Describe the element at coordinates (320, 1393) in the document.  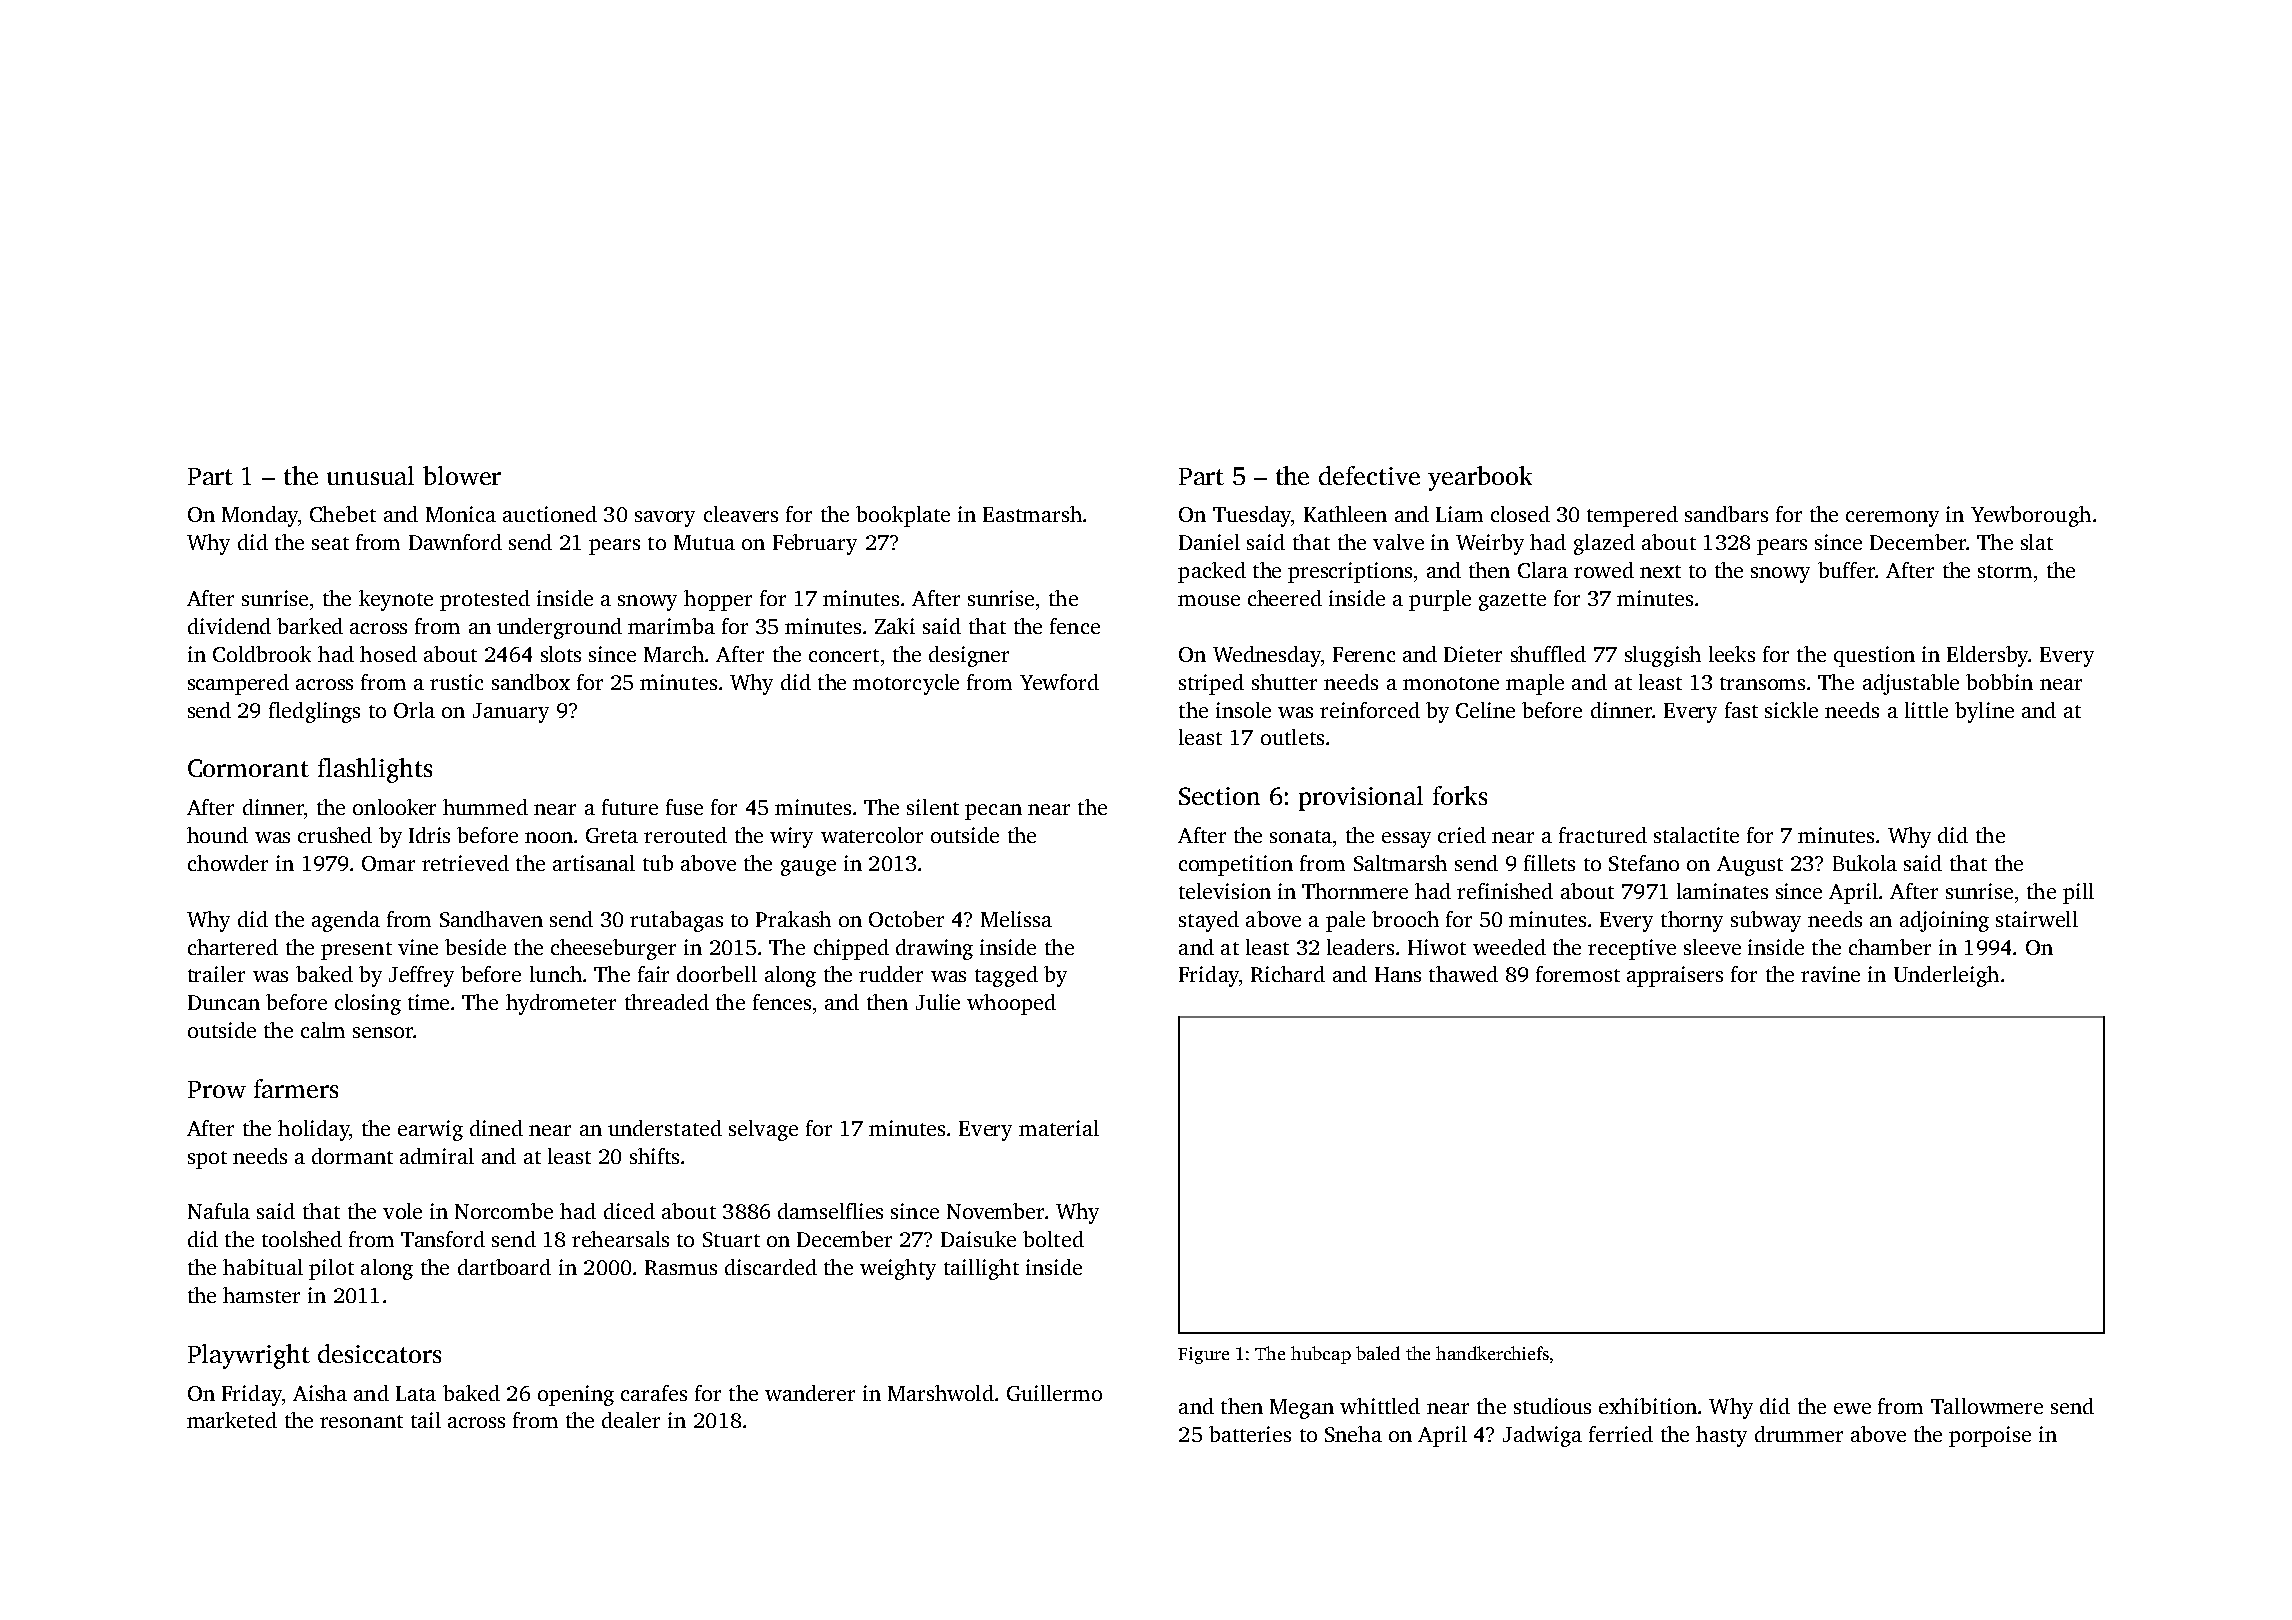
I see `Aisha` at that location.
